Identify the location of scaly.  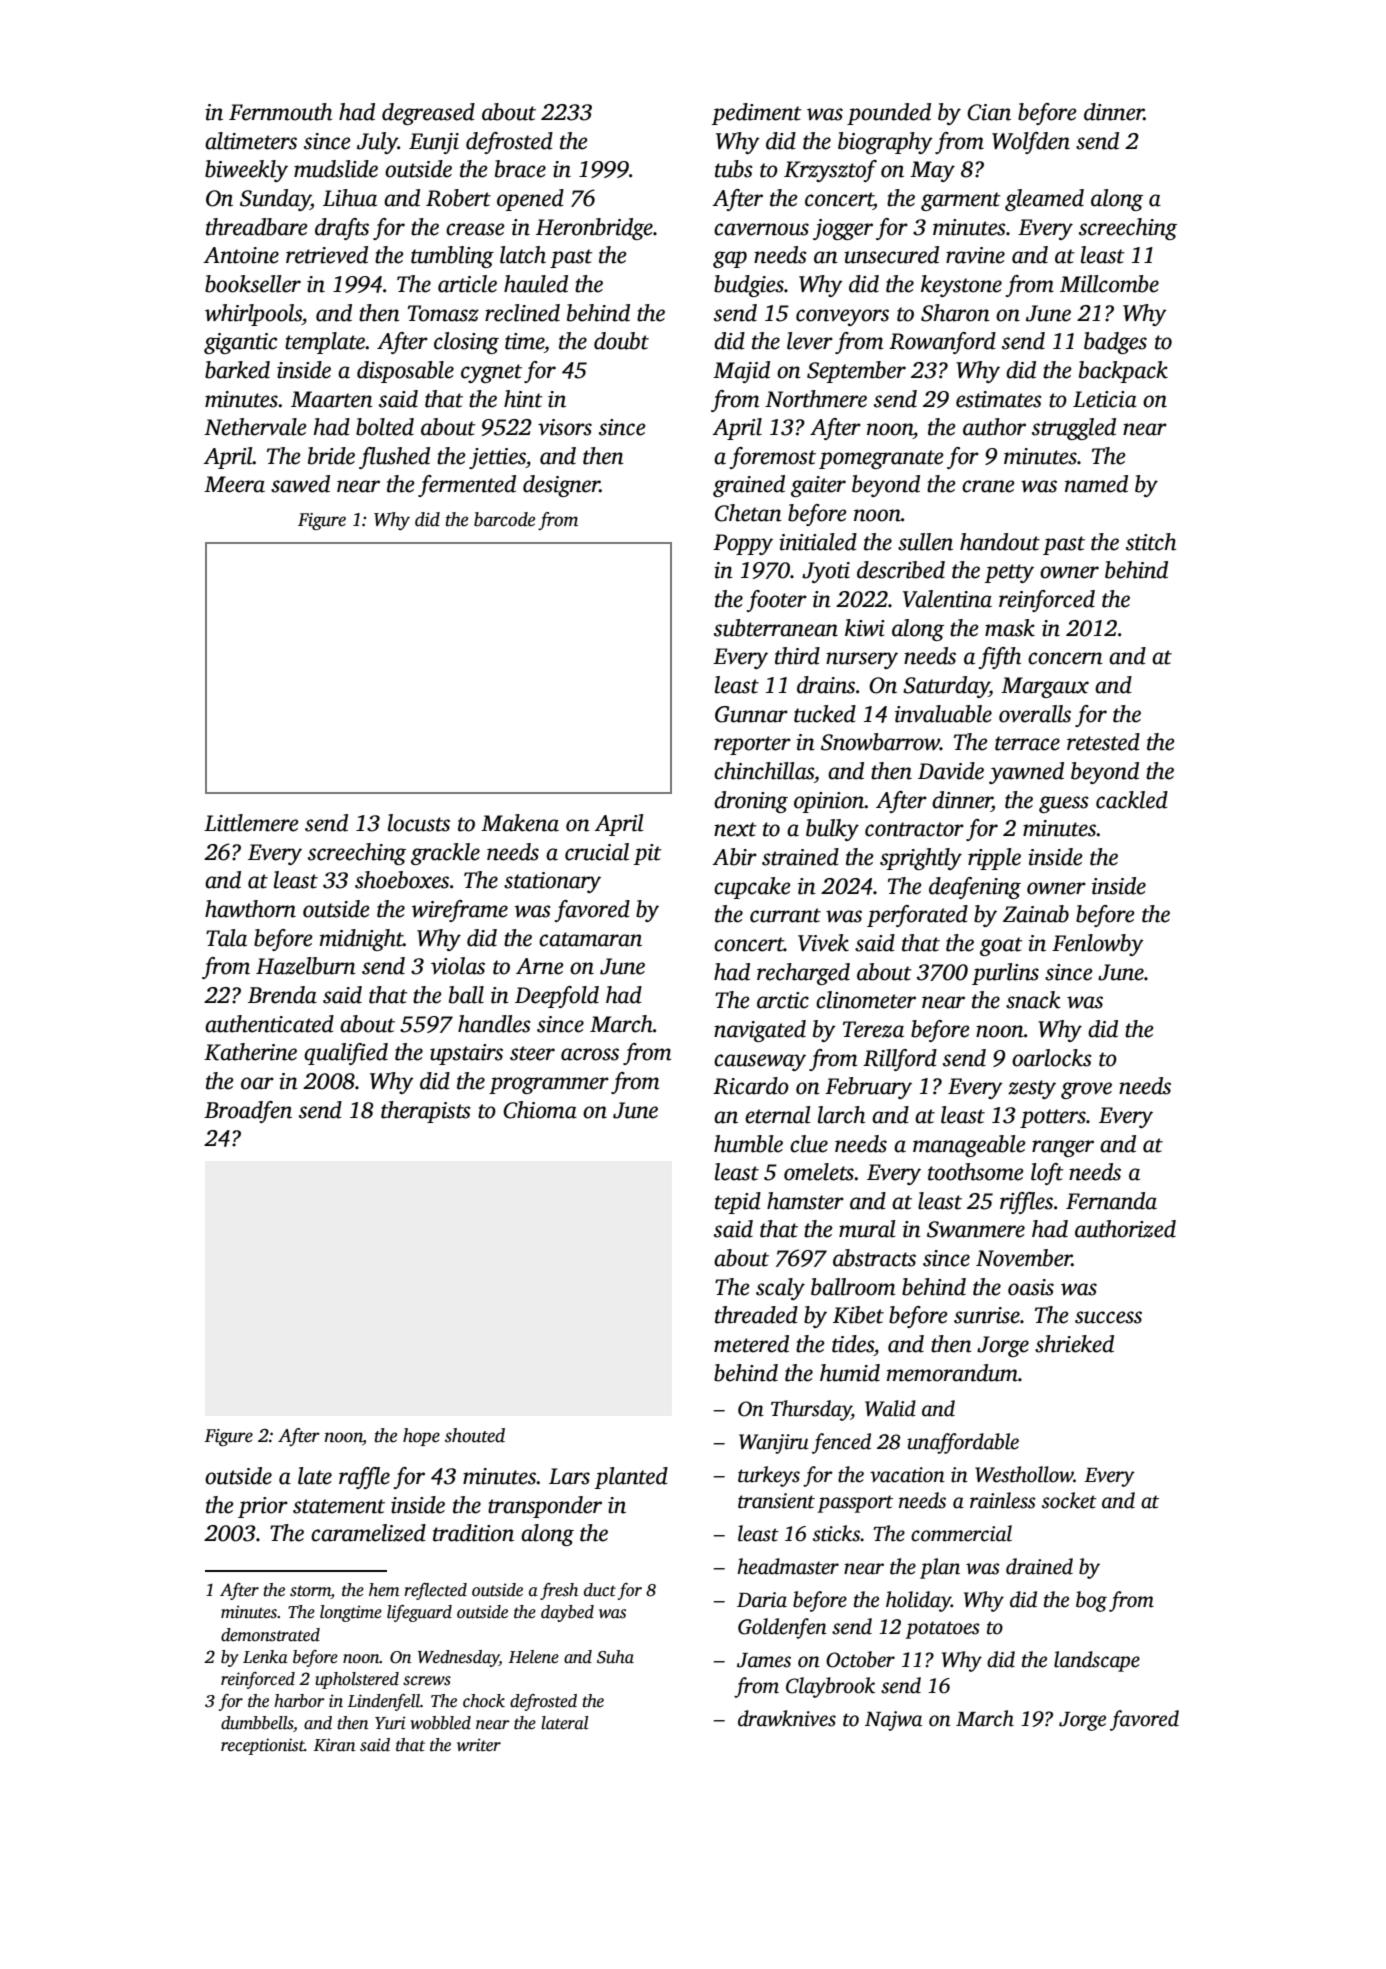
(780, 1289).
